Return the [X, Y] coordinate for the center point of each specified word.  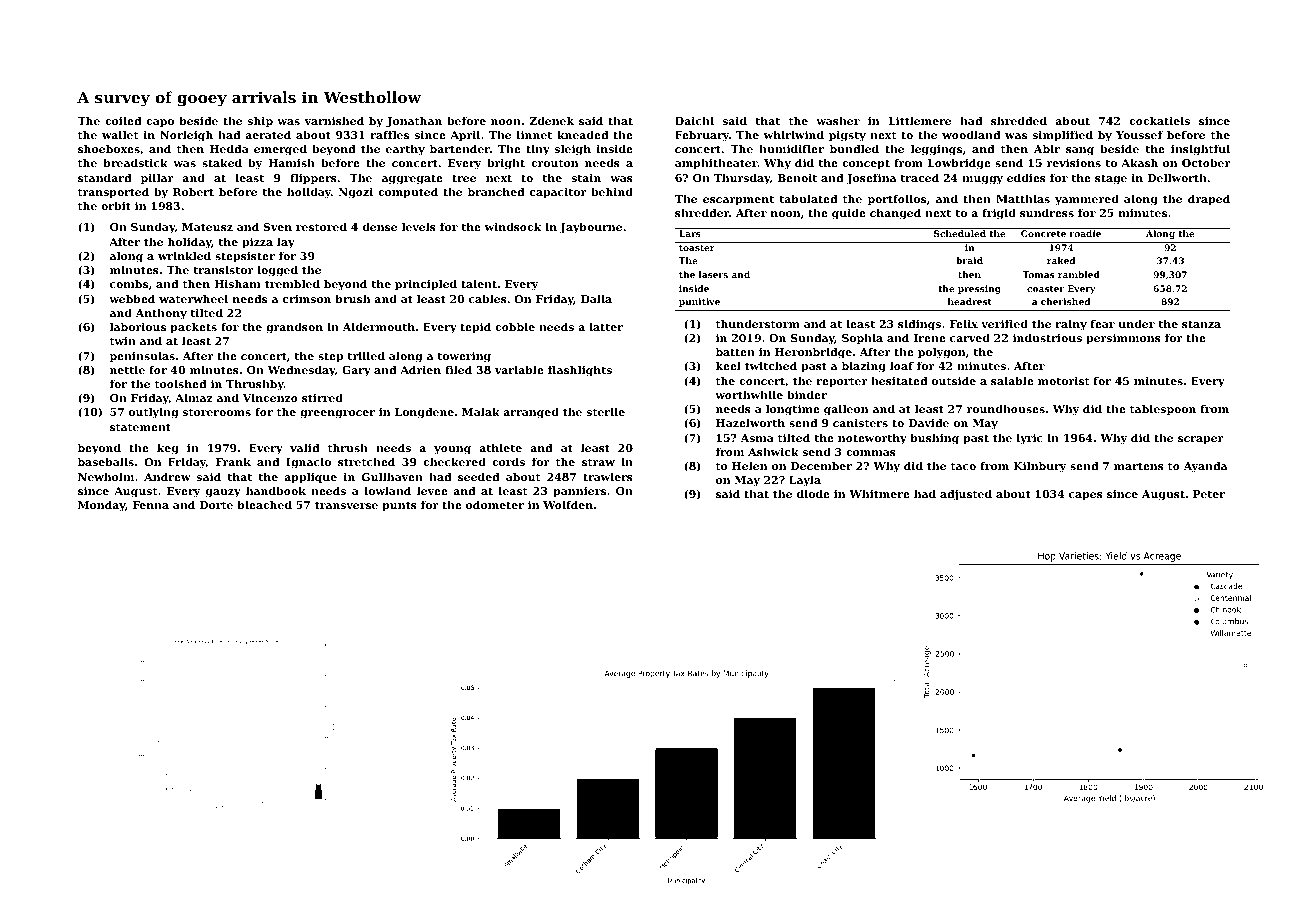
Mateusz [207, 227]
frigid [999, 214]
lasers [713, 274]
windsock [513, 226]
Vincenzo [270, 398]
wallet [120, 134]
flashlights [580, 371]
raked [1061, 260]
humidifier [791, 148]
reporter [842, 382]
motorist [1063, 381]
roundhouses [1006, 408]
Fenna [151, 505]
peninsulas [142, 357]
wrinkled [184, 255]
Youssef [1139, 135]
